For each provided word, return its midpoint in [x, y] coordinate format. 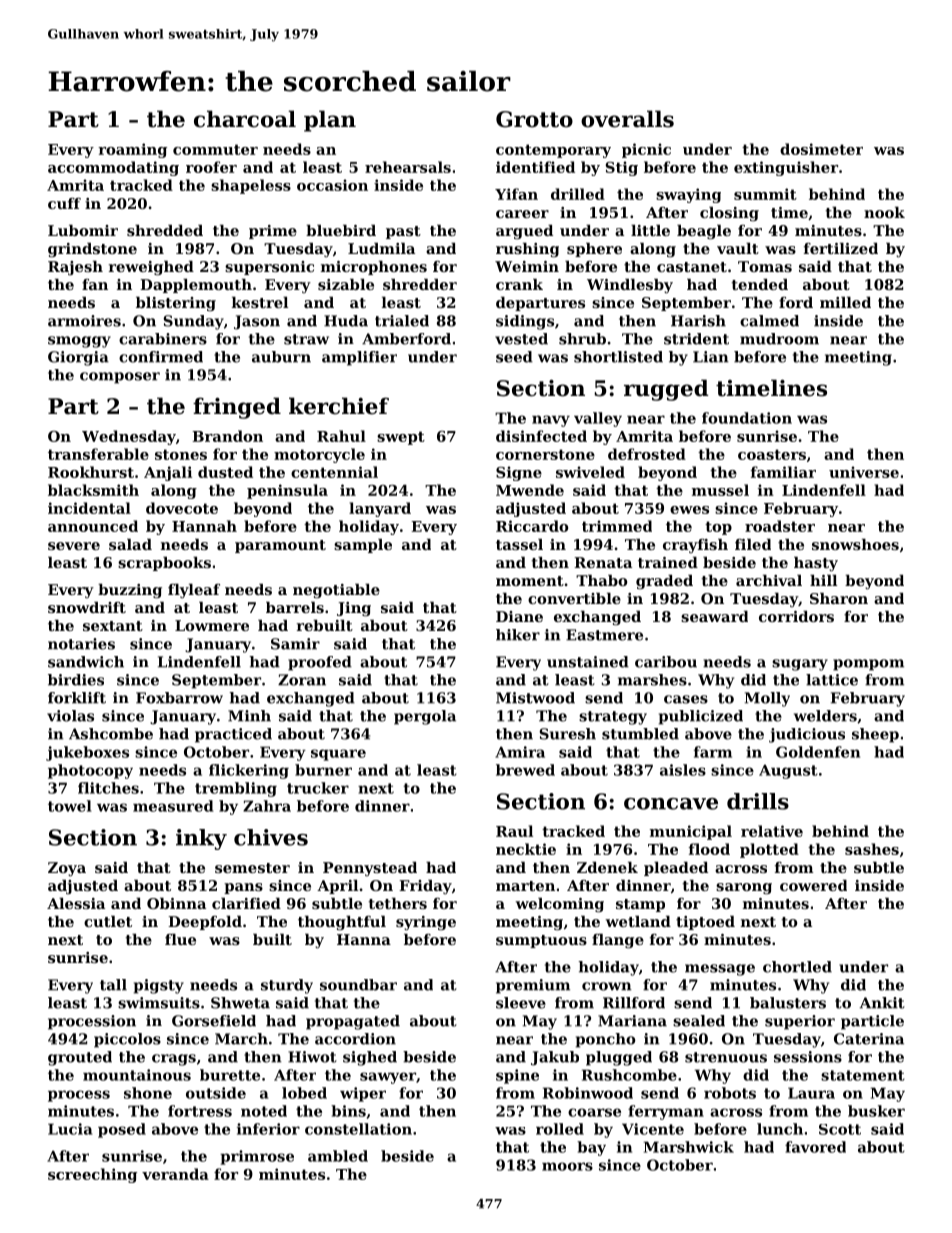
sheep [875, 735]
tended [759, 284]
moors [567, 1166]
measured [173, 806]
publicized [701, 717]
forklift [77, 698]
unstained [588, 662]
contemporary [553, 151]
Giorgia [78, 358]
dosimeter [821, 149]
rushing [527, 250]
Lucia [70, 1129]
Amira [520, 752]
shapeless [251, 186]
